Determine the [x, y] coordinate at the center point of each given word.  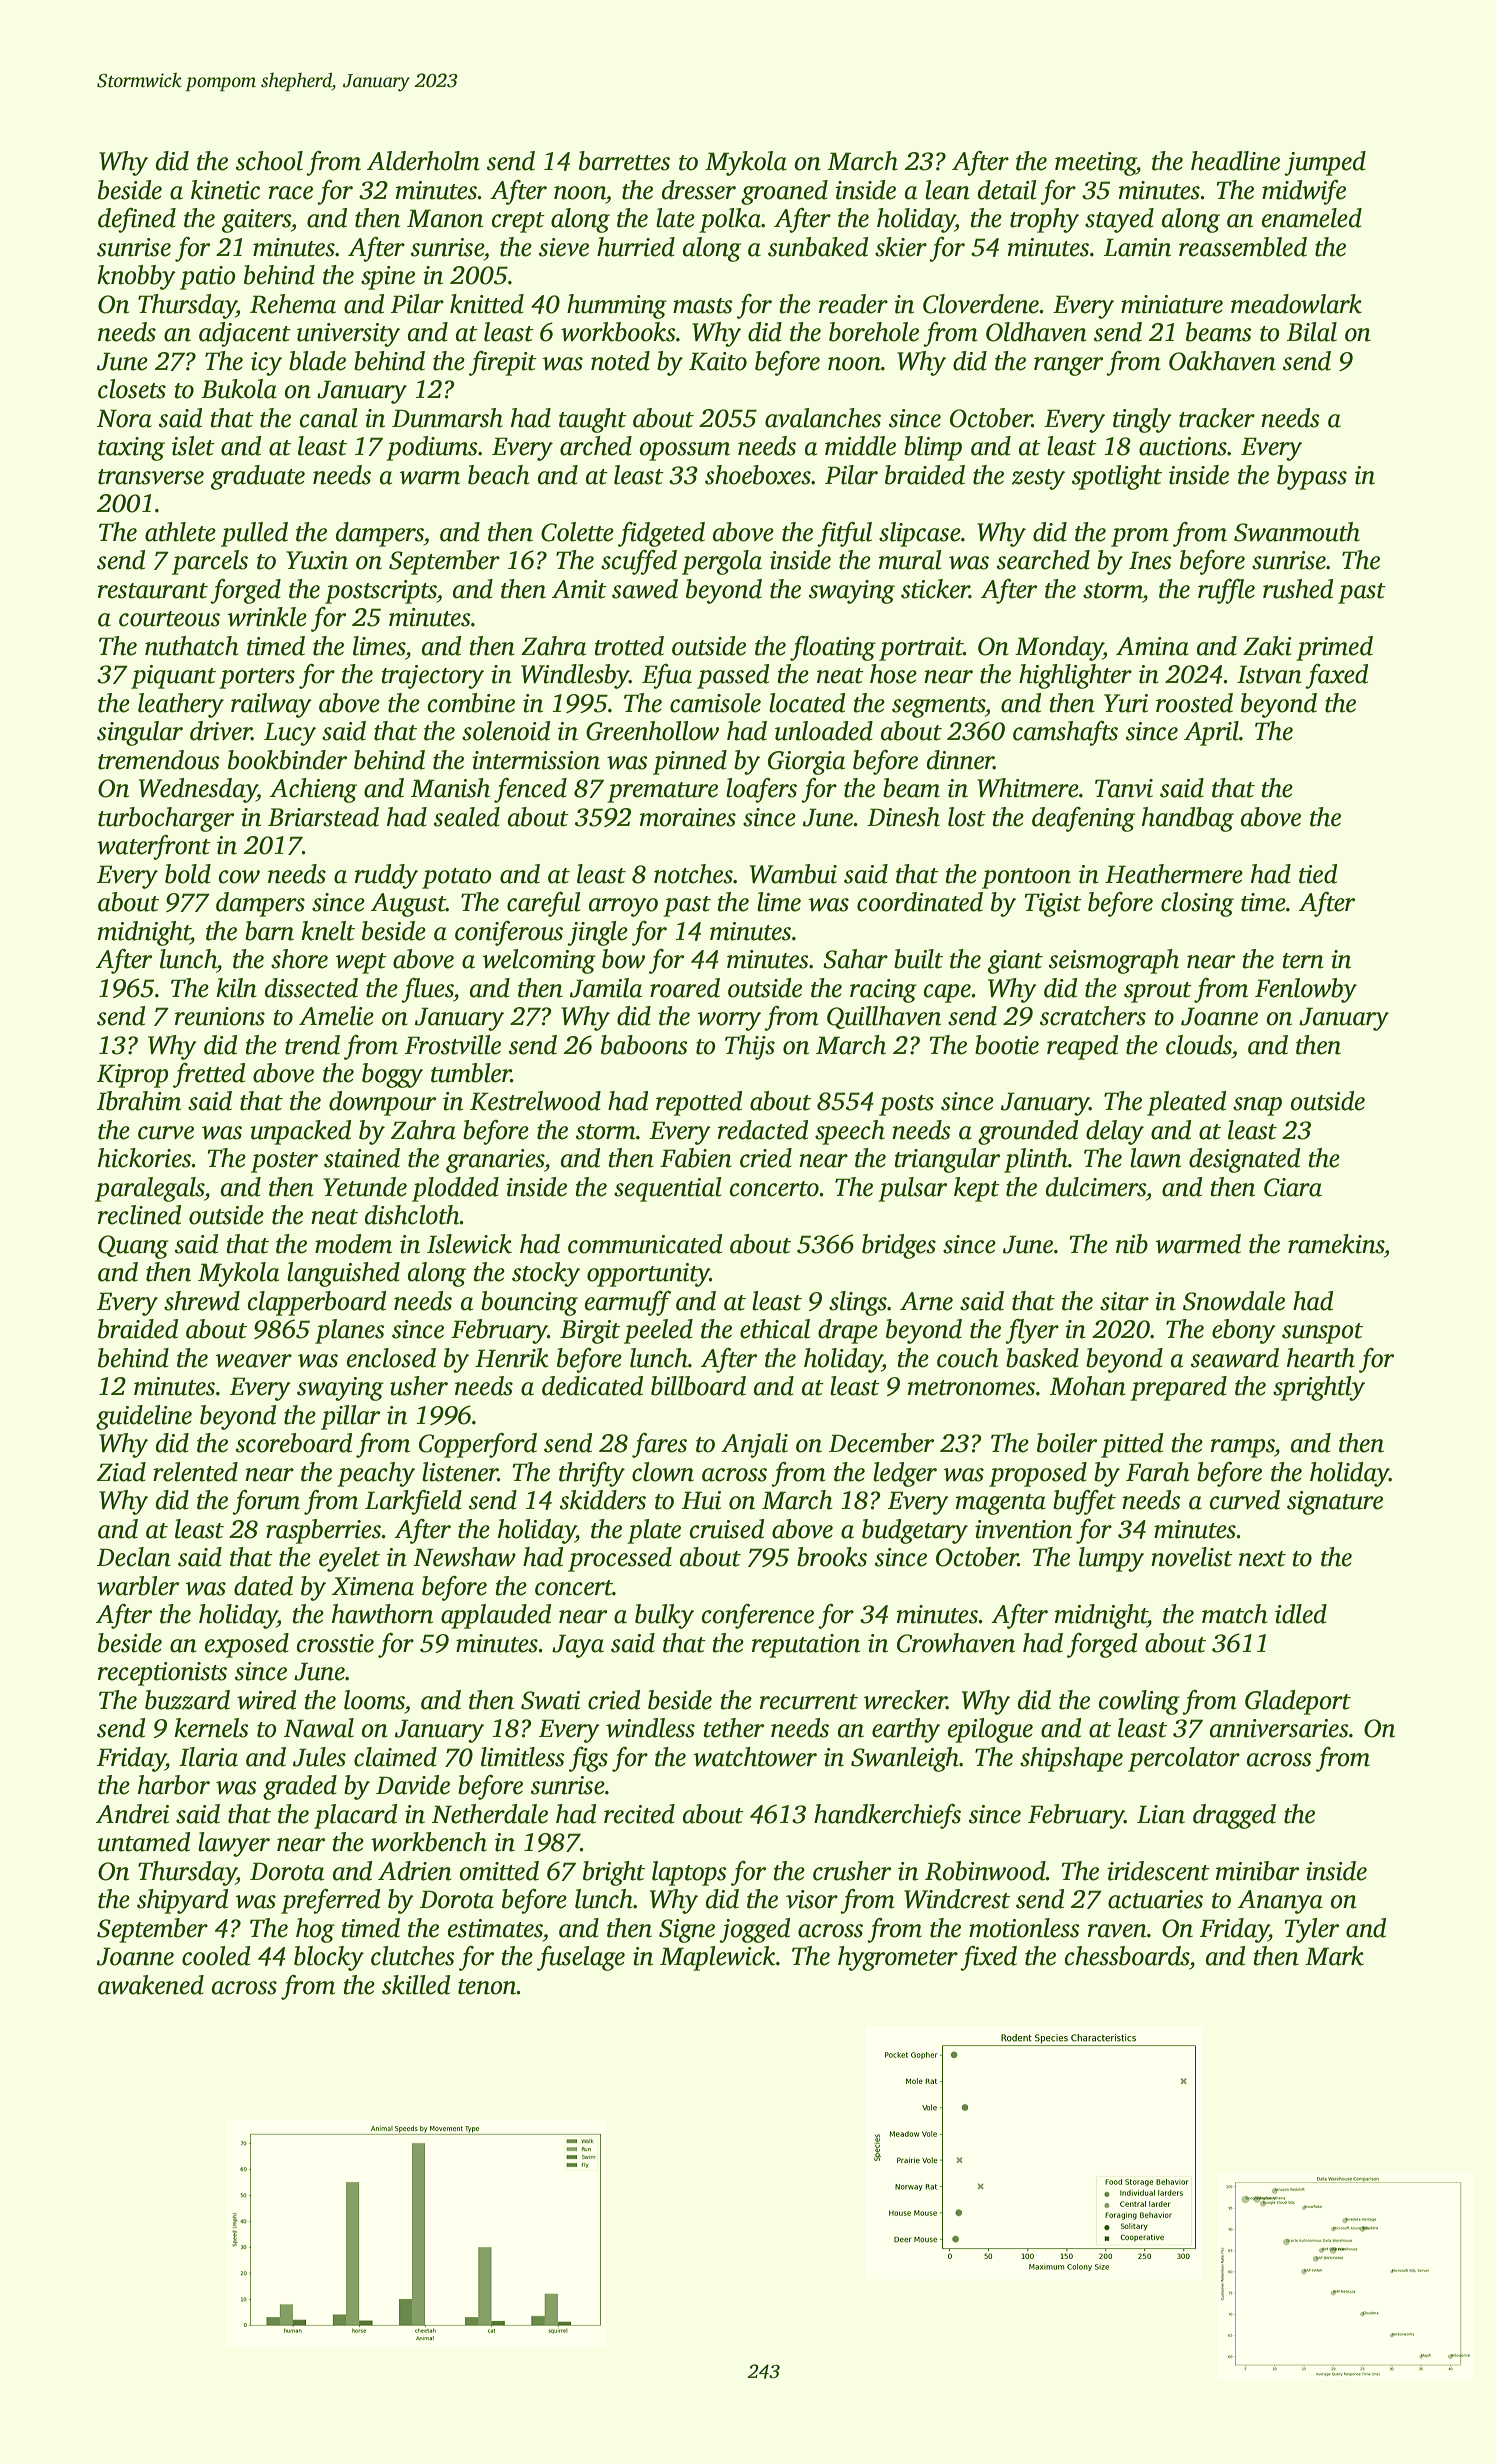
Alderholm [423, 161]
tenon [487, 1987]
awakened [151, 1985]
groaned [784, 192]
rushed [1298, 589]
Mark [1334, 1956]
